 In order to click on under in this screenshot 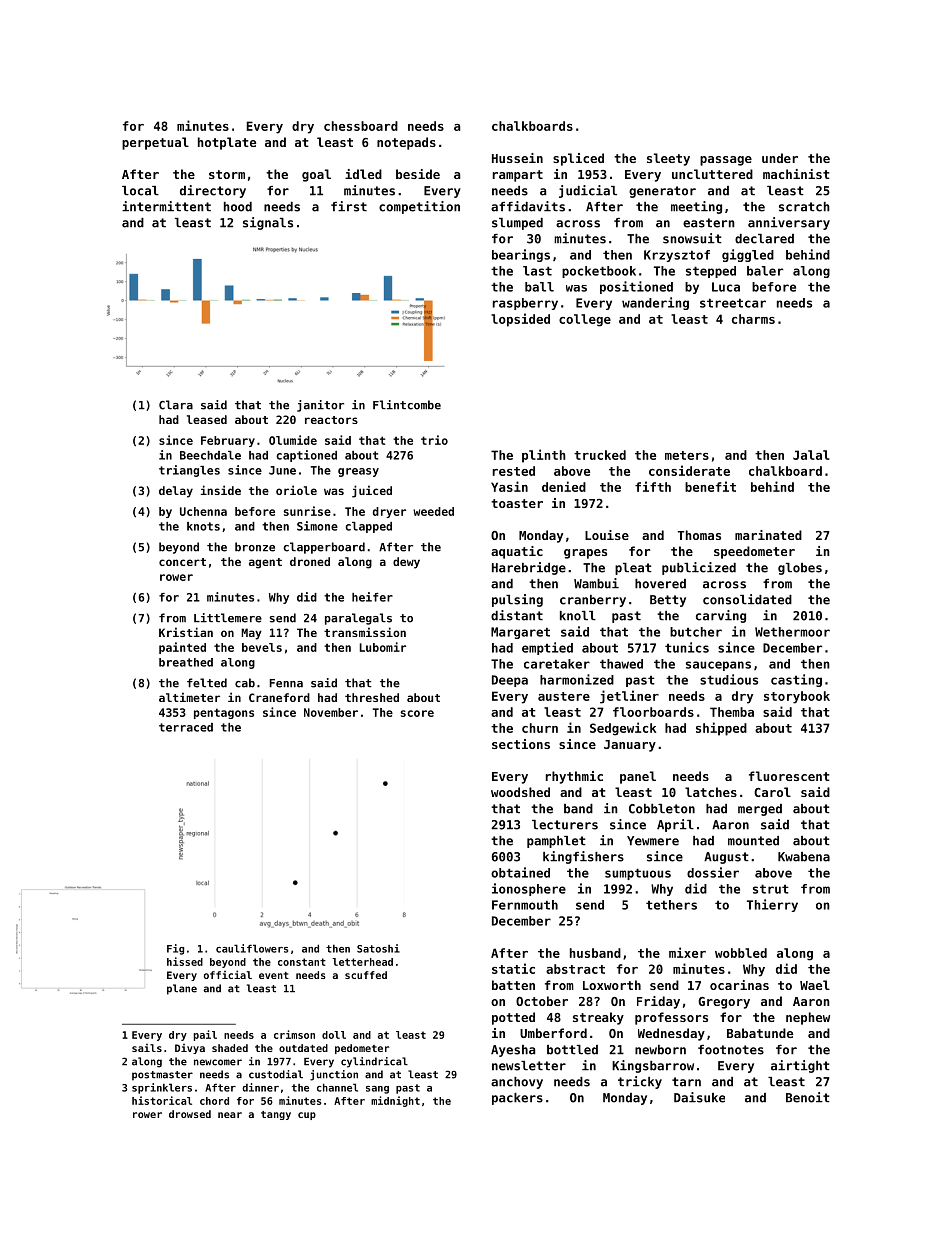, I will do `click(780, 158)`.
